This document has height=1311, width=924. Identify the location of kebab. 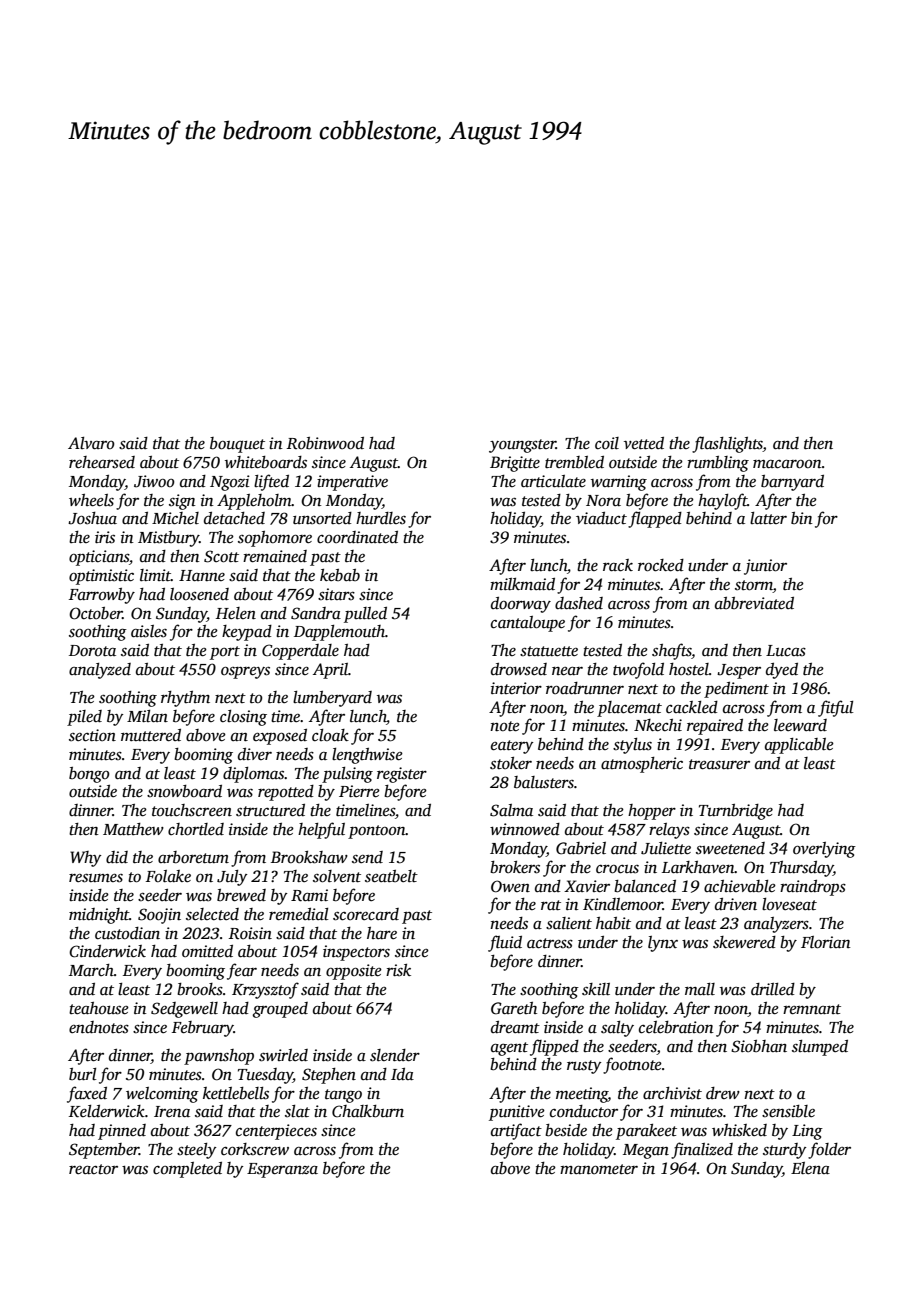
(340, 575).
